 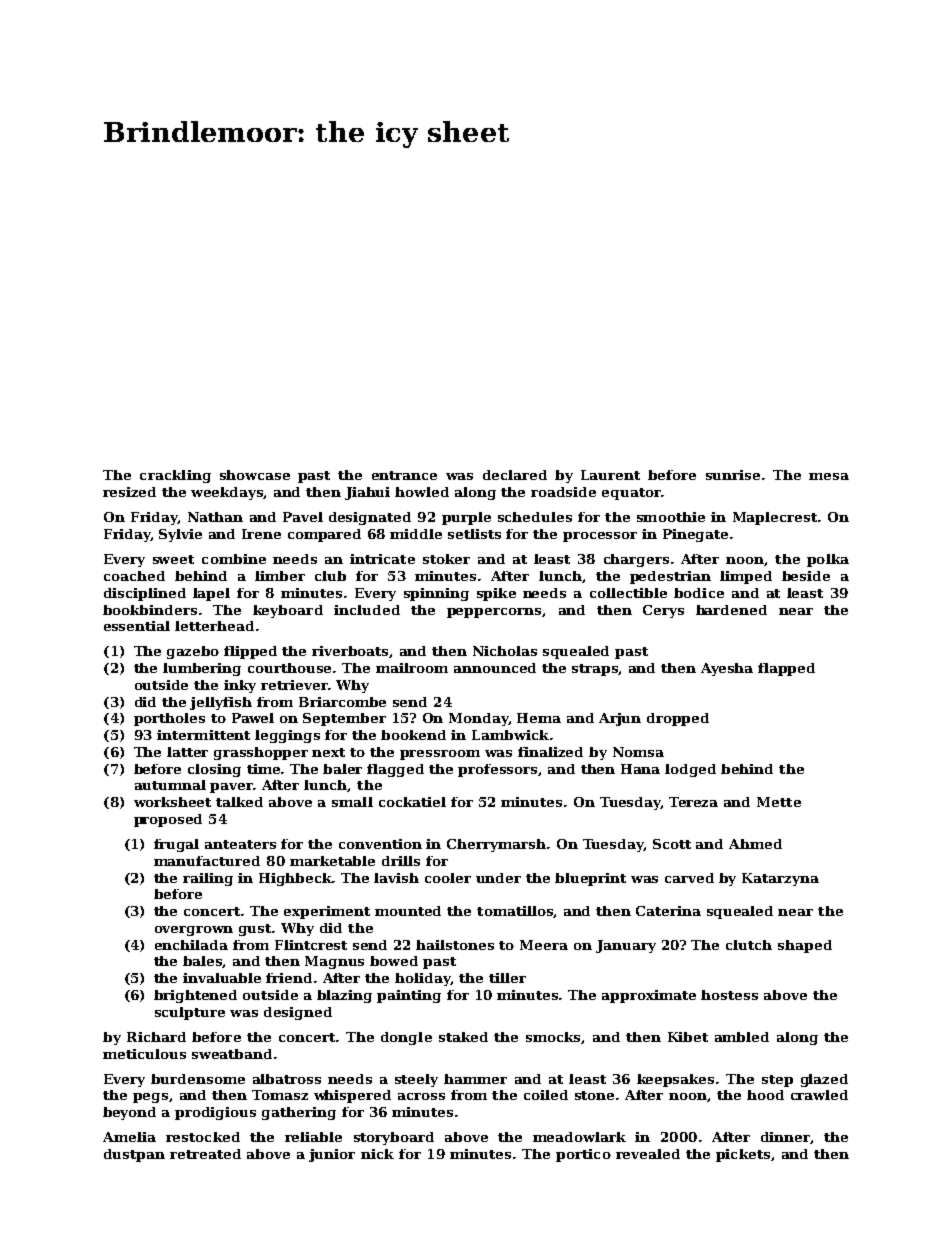 What do you see at coordinates (205, 1154) in the document?
I see `retreated` at bounding box center [205, 1154].
